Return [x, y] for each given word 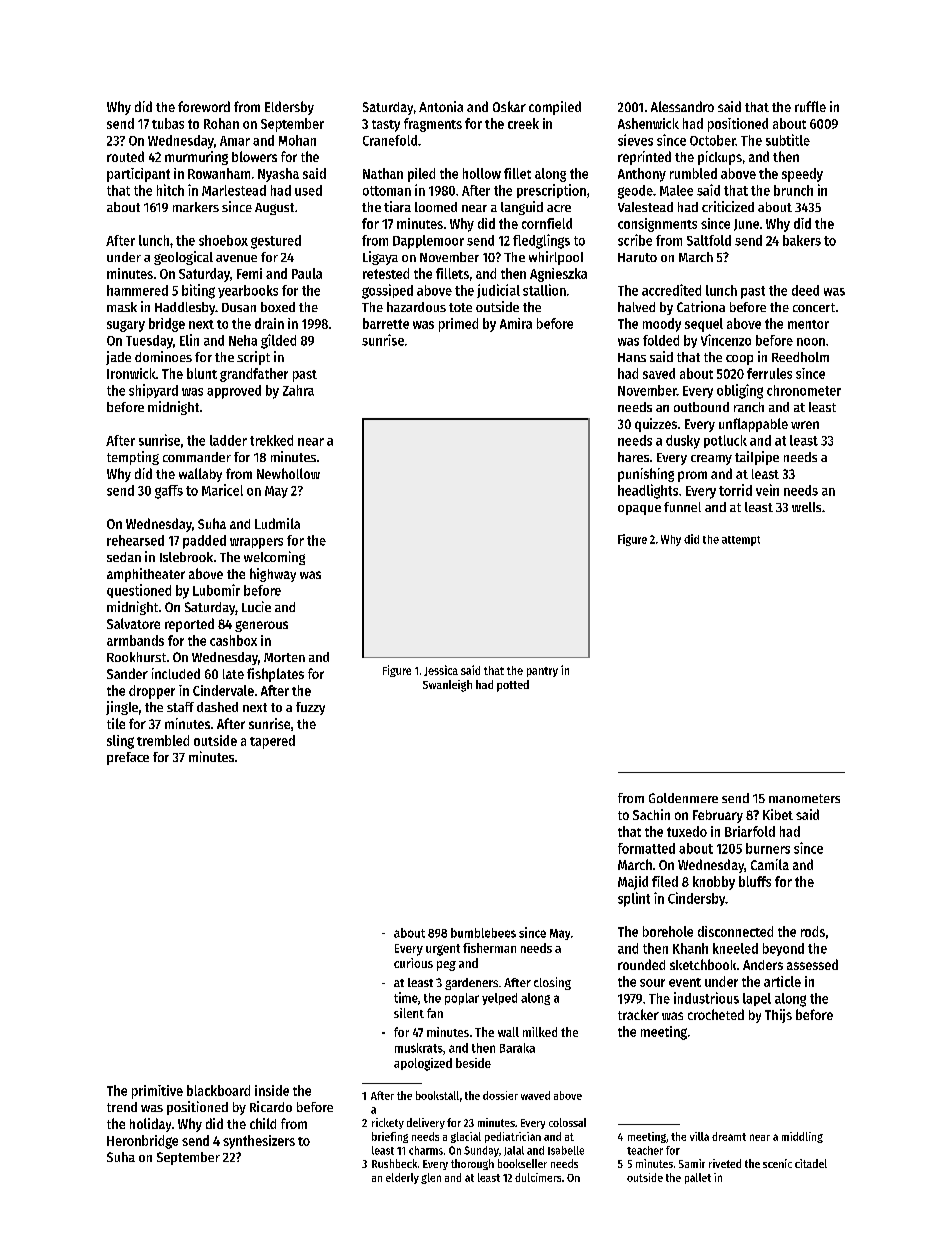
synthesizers [259, 1142]
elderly [402, 1178]
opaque [639, 510]
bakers [802, 240]
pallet [698, 1178]
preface [128, 758]
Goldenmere [683, 798]
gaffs [169, 492]
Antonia [441, 106]
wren [805, 425]
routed [125, 156]
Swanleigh [447, 686]
